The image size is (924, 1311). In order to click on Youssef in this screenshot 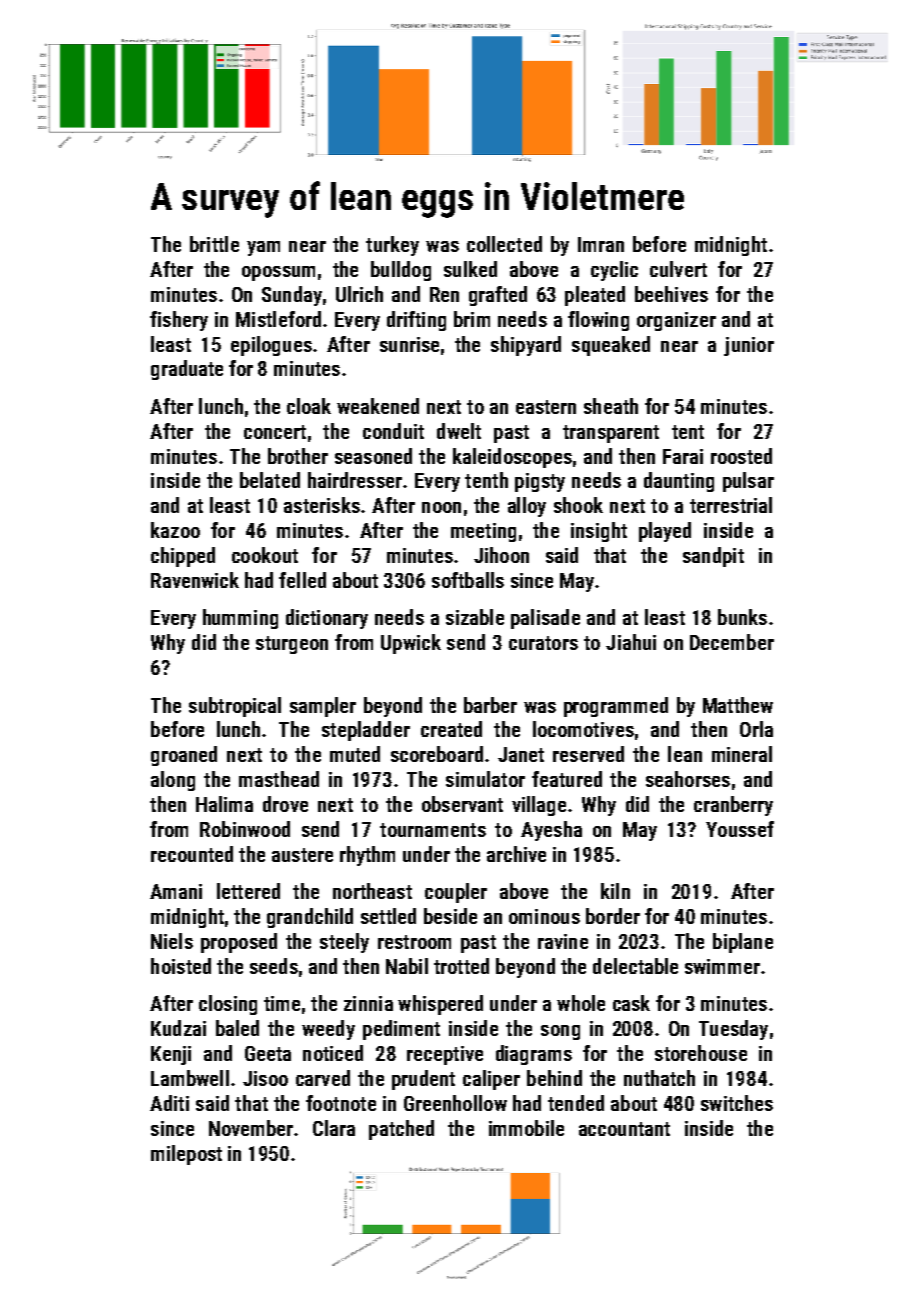, I will do `click(740, 829)`.
